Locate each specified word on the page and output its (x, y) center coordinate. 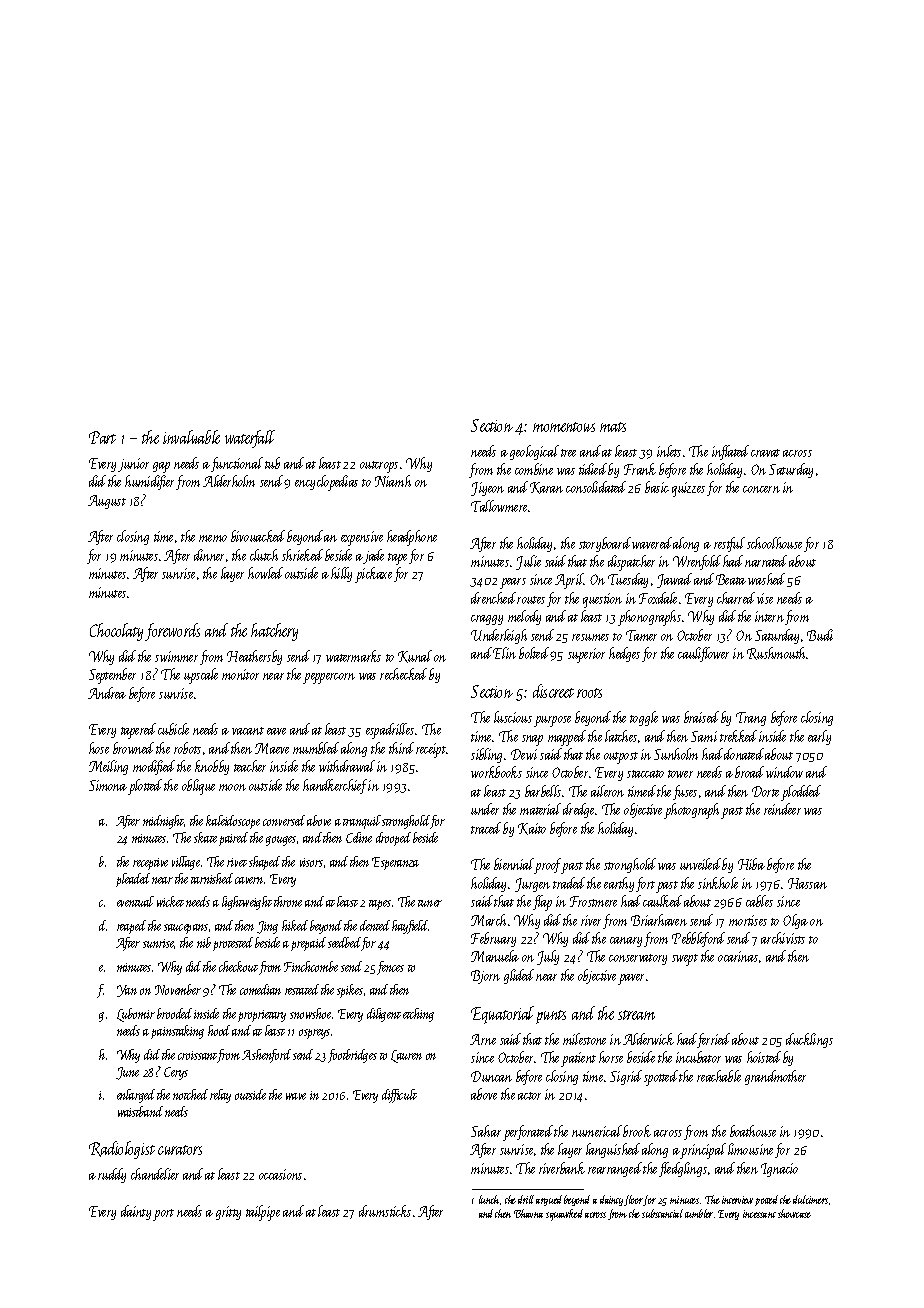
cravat (765, 453)
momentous (564, 427)
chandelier (155, 1174)
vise (765, 598)
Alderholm (229, 481)
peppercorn (329, 678)
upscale (201, 676)
